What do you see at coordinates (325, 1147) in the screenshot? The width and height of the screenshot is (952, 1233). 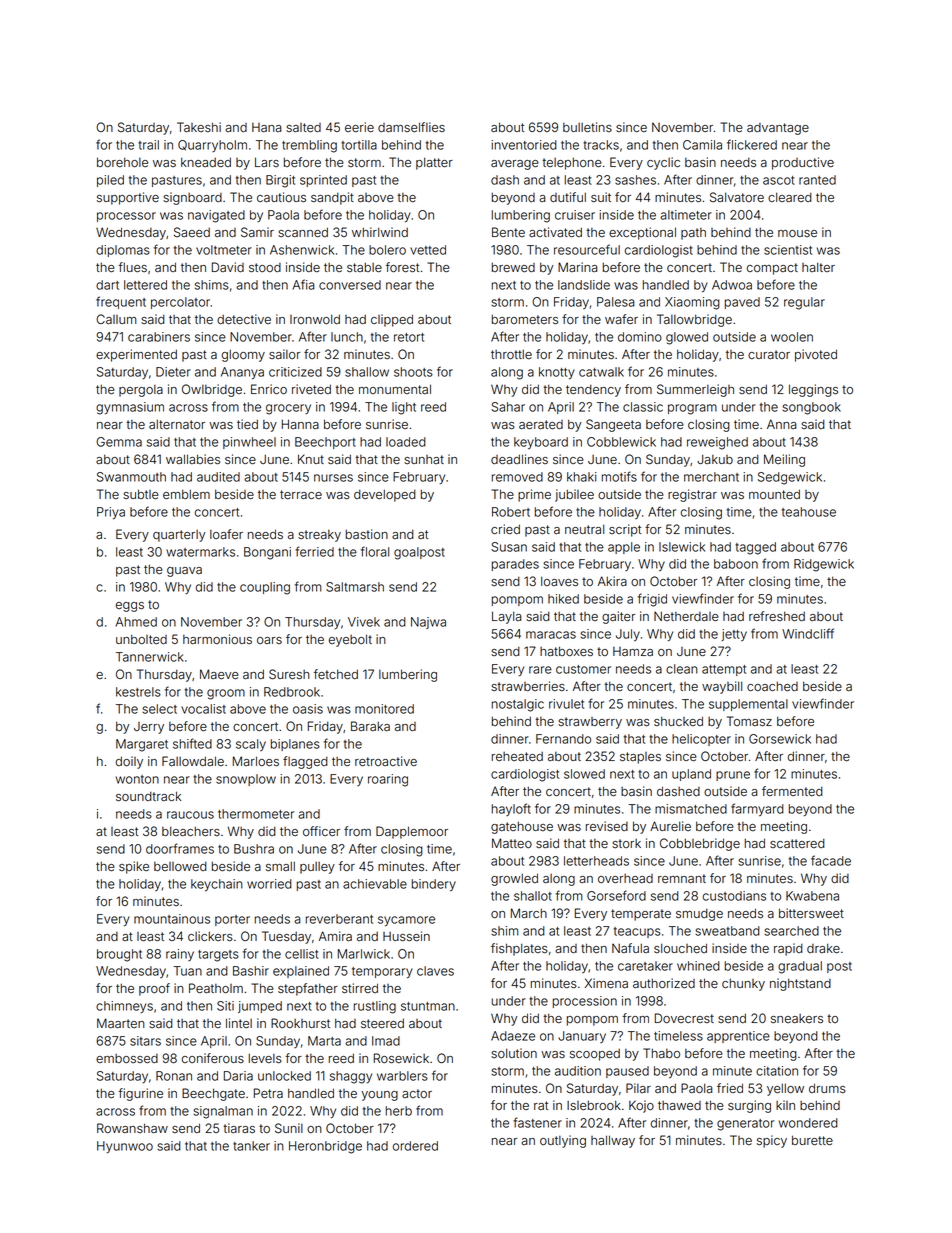 I see `Heronbridge` at bounding box center [325, 1147].
